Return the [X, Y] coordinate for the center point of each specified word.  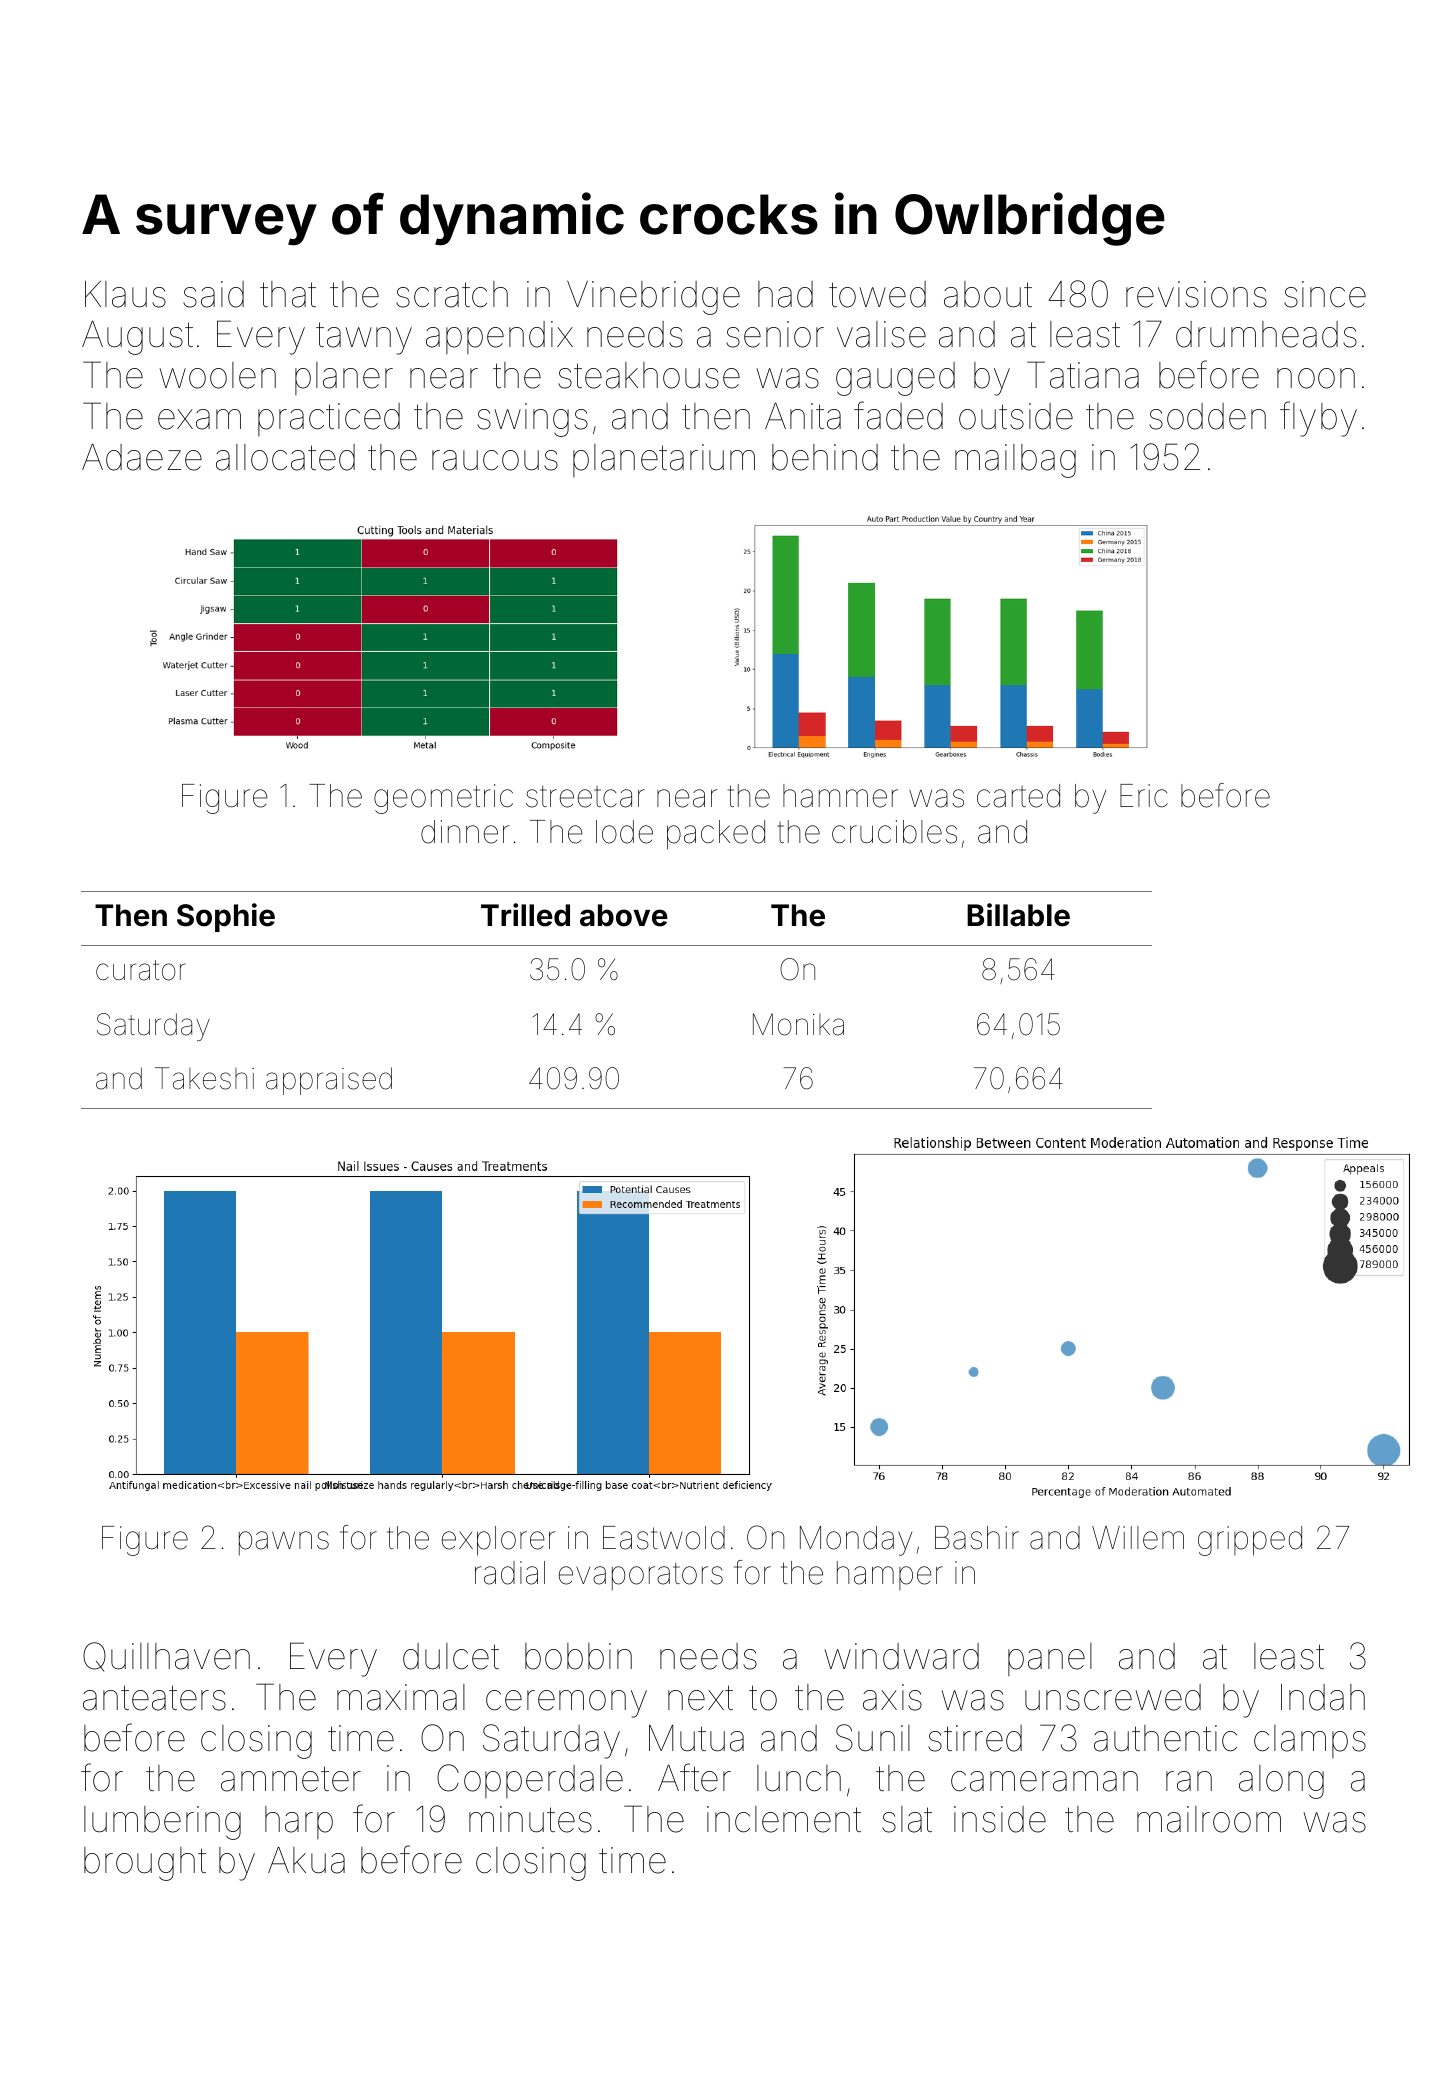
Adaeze [142, 457]
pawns [284, 1543]
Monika [798, 1024]
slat [907, 1819]
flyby [1318, 419]
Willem [1138, 1538]
